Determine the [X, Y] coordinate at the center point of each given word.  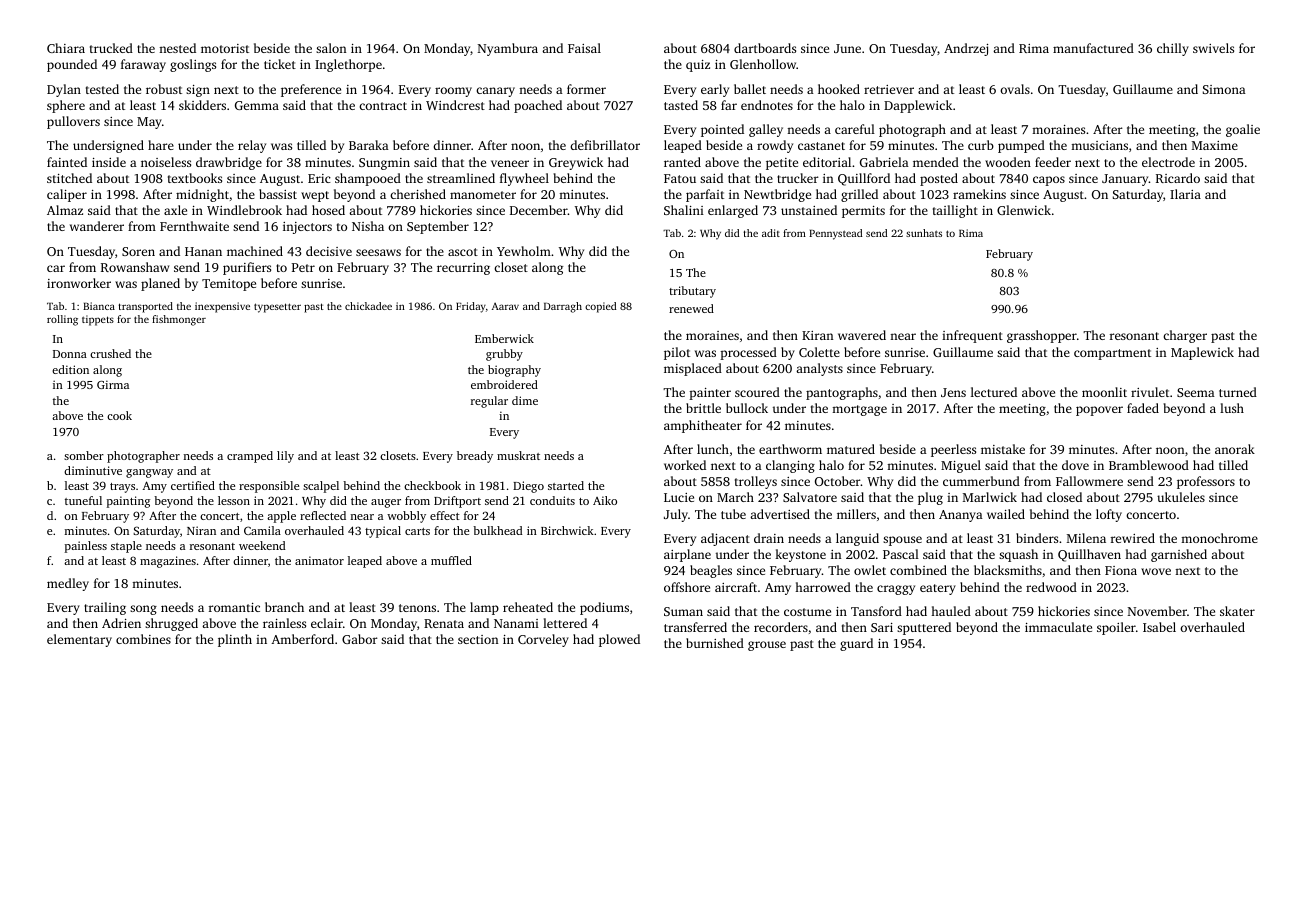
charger [1185, 336]
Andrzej [966, 49]
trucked [111, 48]
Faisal [584, 48]
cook [119, 415]
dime [525, 400]
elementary [79, 640]
